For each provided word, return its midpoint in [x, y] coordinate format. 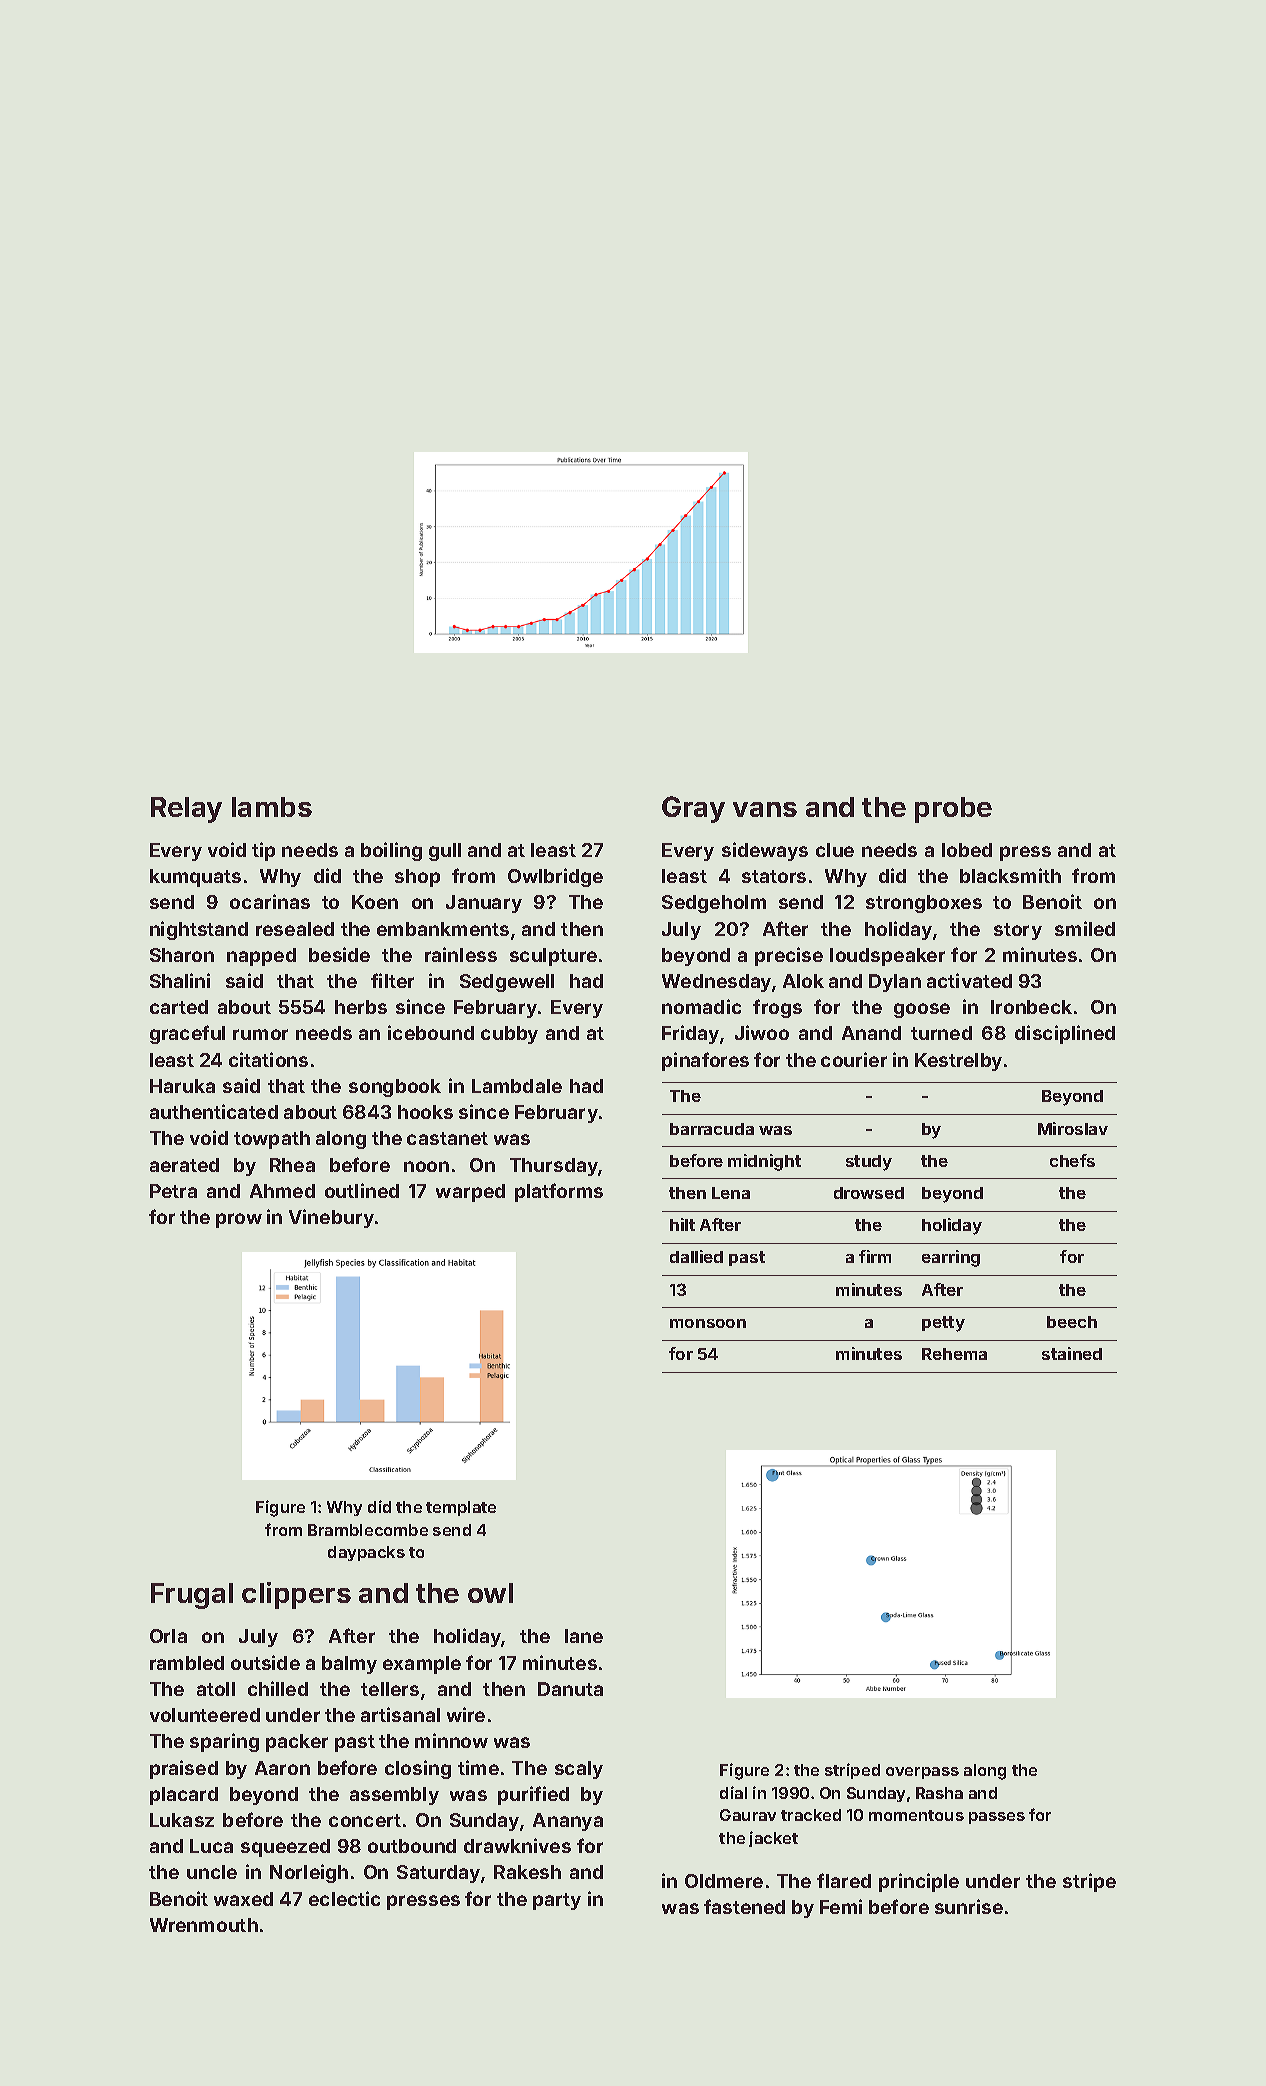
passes [997, 1818]
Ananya [568, 1822]
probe [953, 810]
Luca [211, 1846]
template [461, 1508]
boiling [391, 851]
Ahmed [282, 1191]
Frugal [192, 1596]
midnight [764, 1162]
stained [1072, 1353]
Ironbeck [1031, 1007]
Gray [693, 809]
